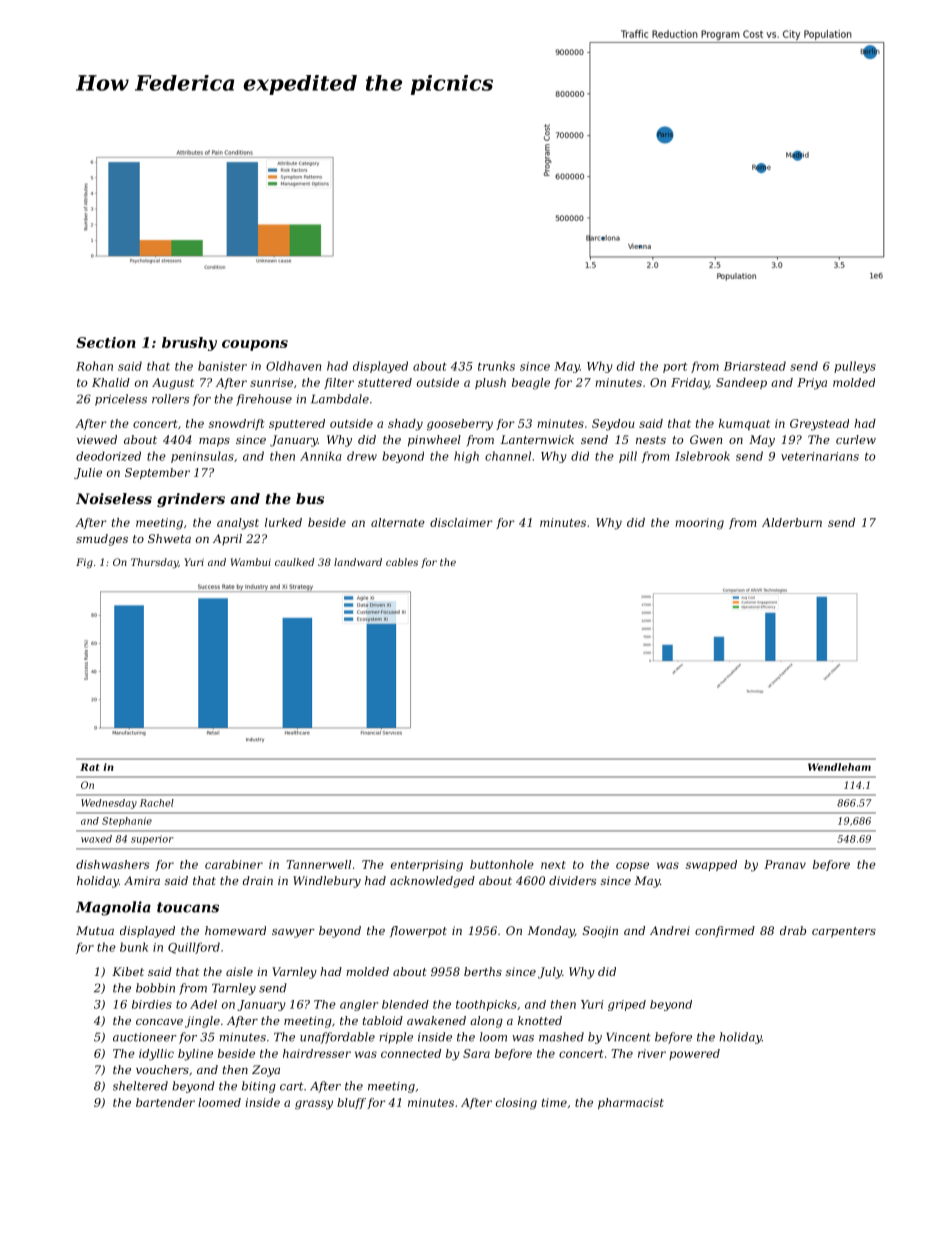 Image resolution: width=952 pixels, height=1233 pixels. Describe the element at coordinates (496, 366) in the document. I see `trunks` at that location.
